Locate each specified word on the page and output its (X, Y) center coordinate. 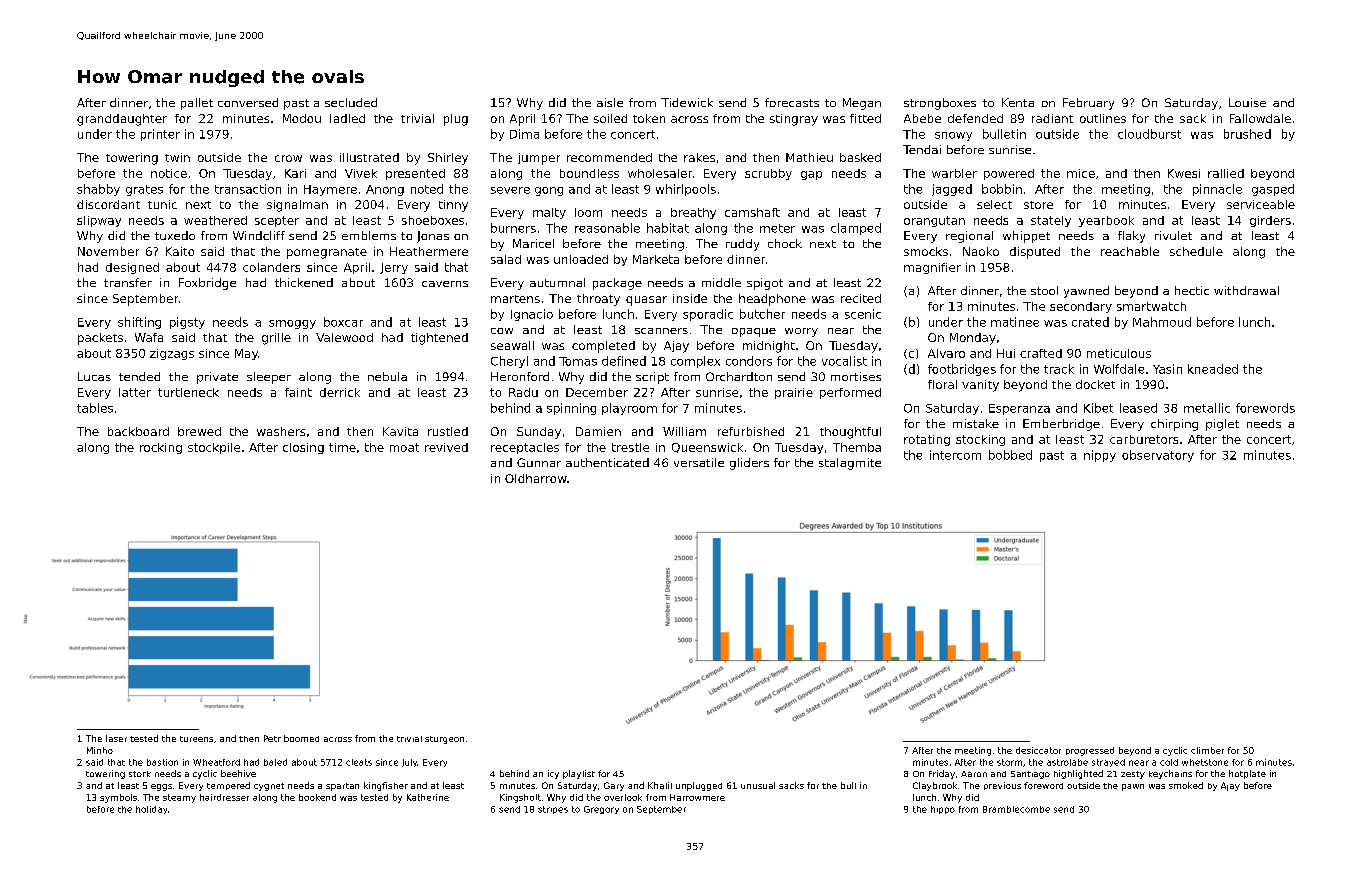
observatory (1158, 456)
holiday (151, 810)
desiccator (1038, 750)
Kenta (1018, 102)
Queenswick (707, 448)
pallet (197, 104)
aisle (610, 102)
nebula (387, 376)
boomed (301, 738)
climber (1207, 750)
